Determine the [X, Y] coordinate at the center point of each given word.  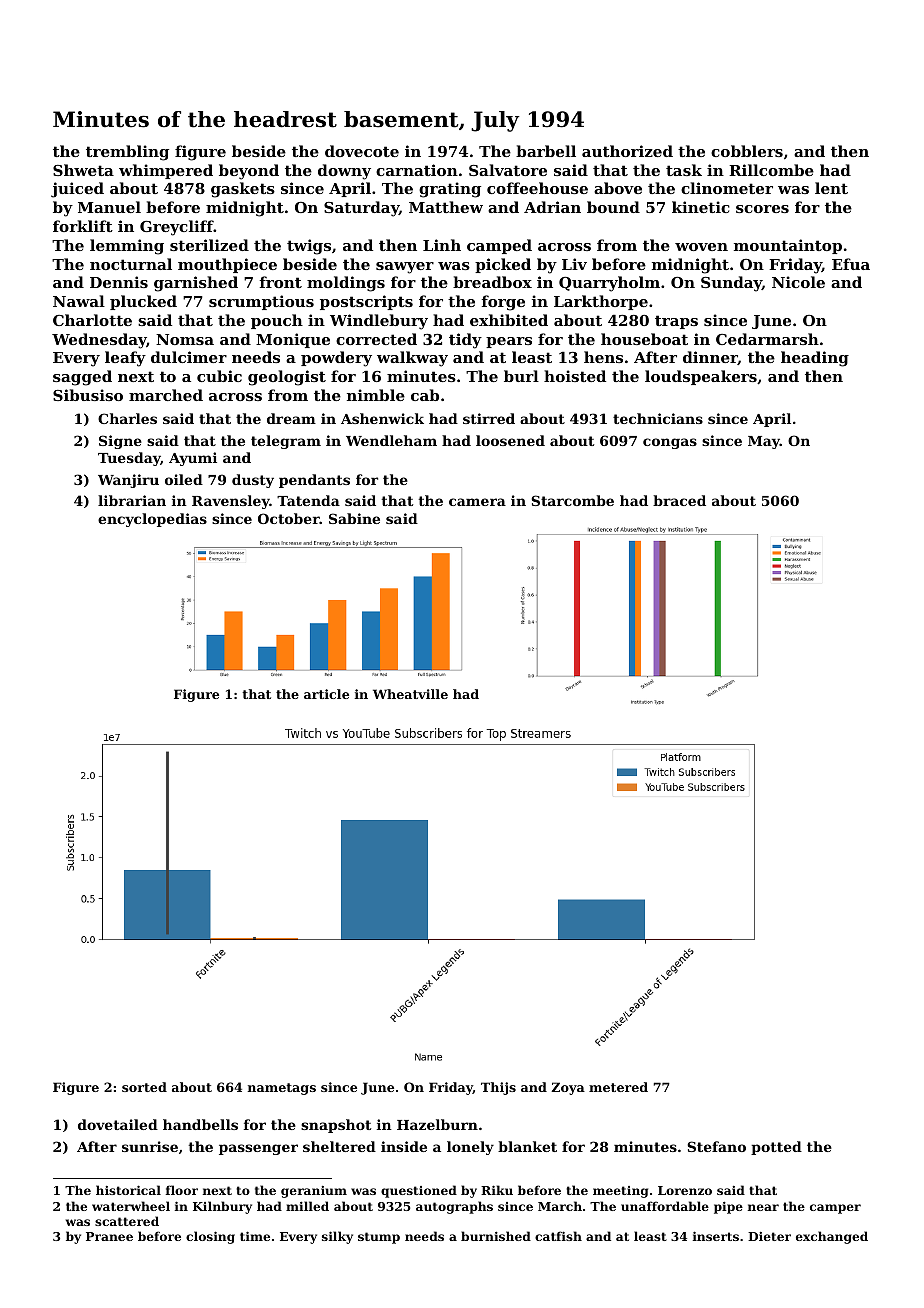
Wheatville [410, 694]
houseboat [644, 339]
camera [477, 502]
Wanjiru [128, 481]
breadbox [492, 282]
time [255, 1236]
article [326, 694]
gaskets [243, 190]
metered [618, 1087]
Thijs [498, 1088]
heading [815, 359]
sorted [144, 1087]
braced [679, 500]
